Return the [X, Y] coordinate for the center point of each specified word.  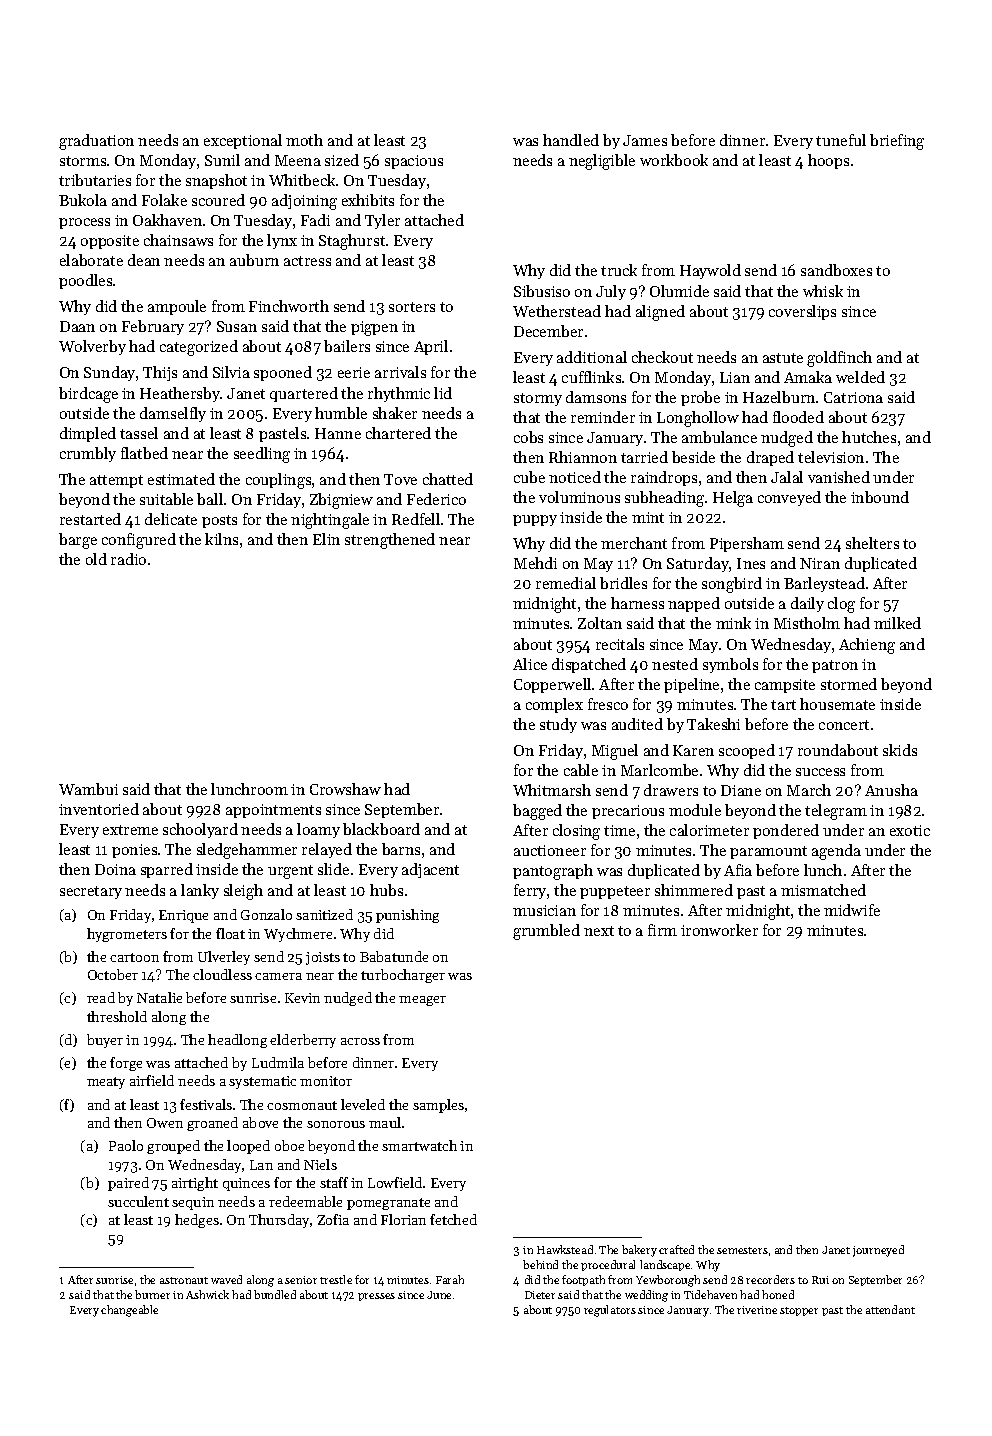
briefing [897, 142]
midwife [852, 910]
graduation [96, 142]
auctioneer [550, 850]
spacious [414, 162]
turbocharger [403, 976]
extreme [130, 830]
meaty [106, 1083]
